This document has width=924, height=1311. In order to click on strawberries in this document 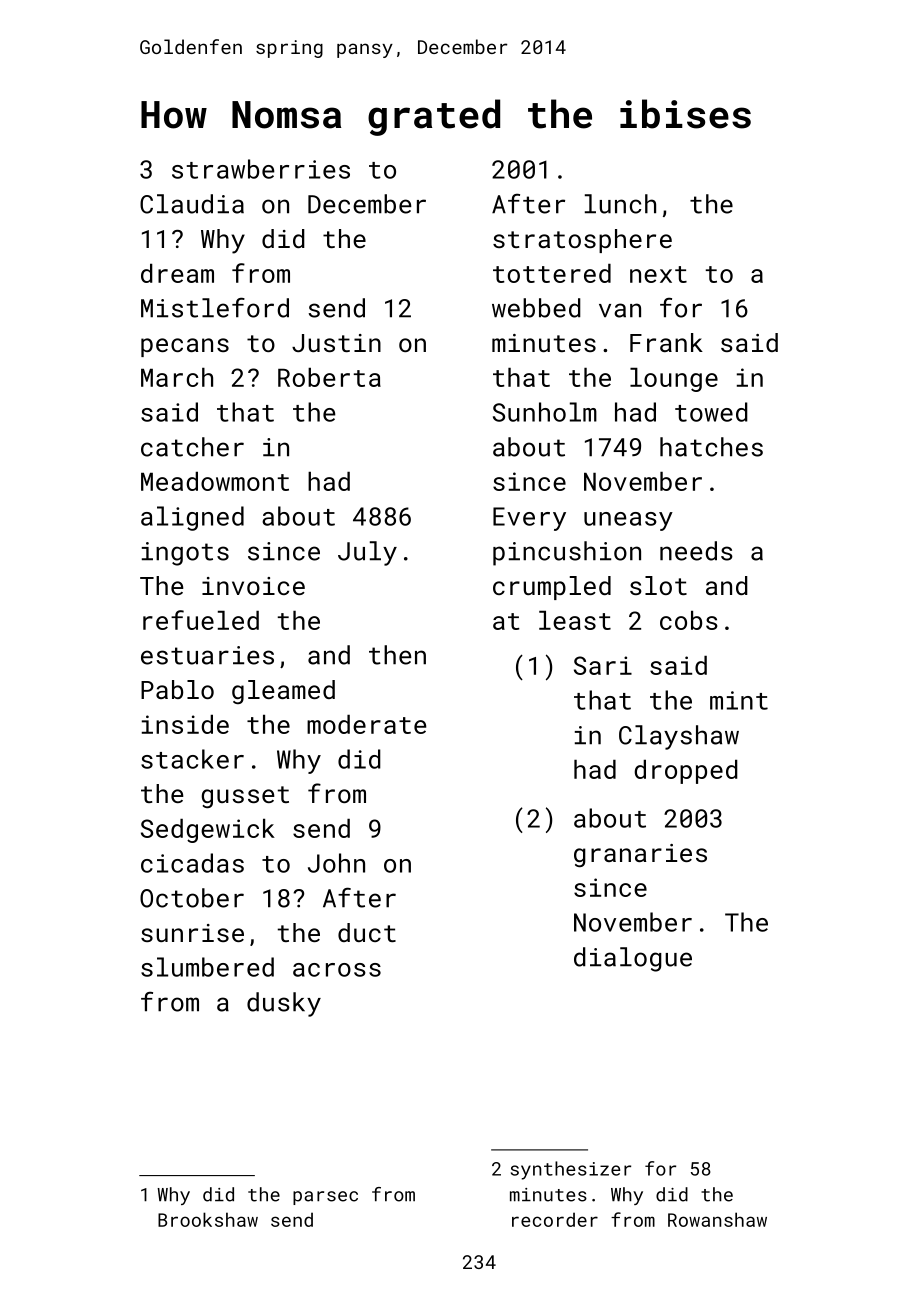, I will do `click(261, 169)`.
